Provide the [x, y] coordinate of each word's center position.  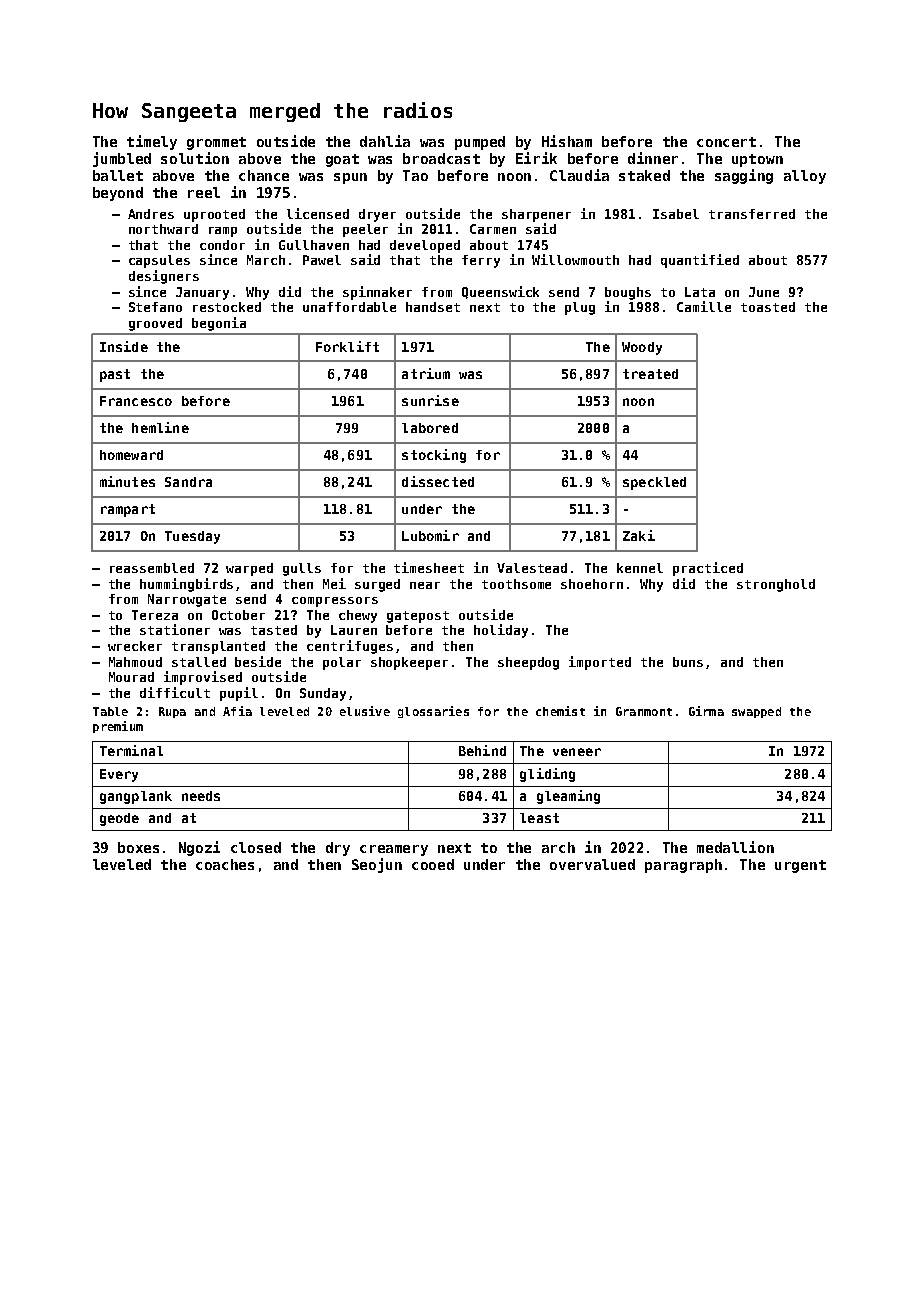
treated [650, 374]
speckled [654, 483]
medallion [735, 847]
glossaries [433, 712]
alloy [805, 177]
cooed [433, 864]
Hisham [567, 141]
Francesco [136, 401]
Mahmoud [135, 662]
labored [430, 428]
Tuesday [192, 537]
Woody [642, 348]
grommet [216, 143]
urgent [800, 866]
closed [256, 847]
